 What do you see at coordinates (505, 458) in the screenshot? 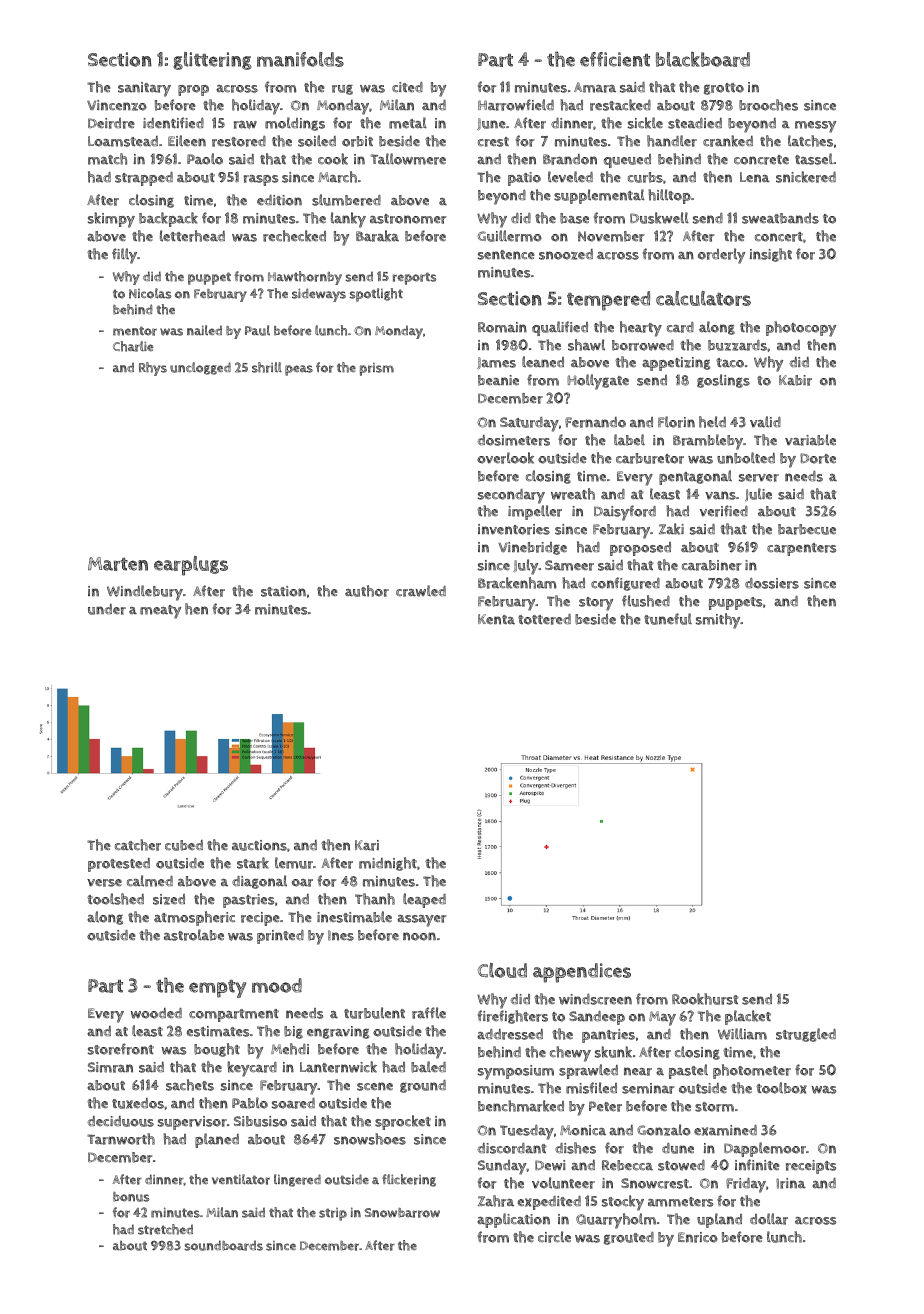
I see `overlook` at bounding box center [505, 458].
